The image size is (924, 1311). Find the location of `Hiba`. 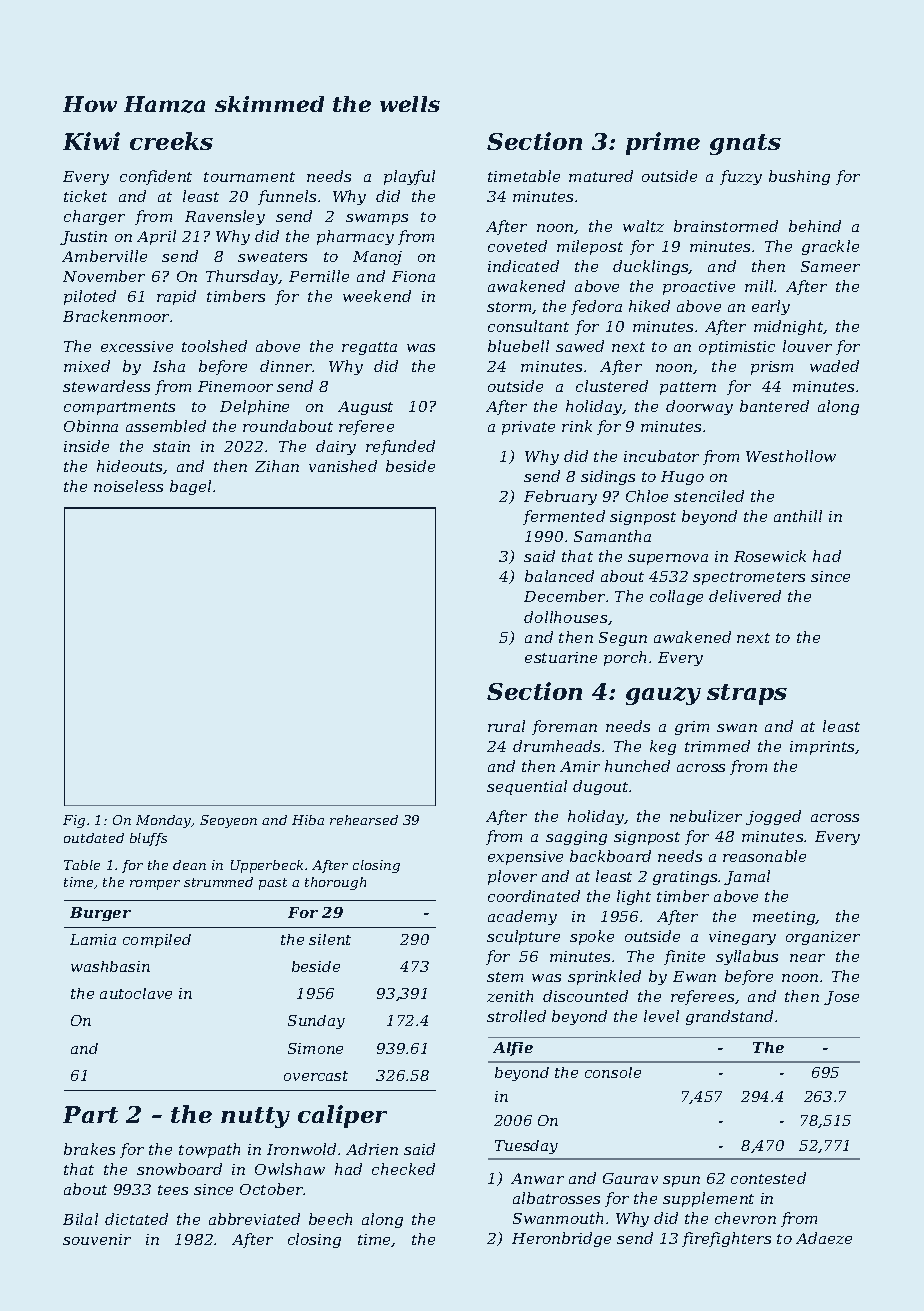

Hiba is located at coordinates (308, 820).
